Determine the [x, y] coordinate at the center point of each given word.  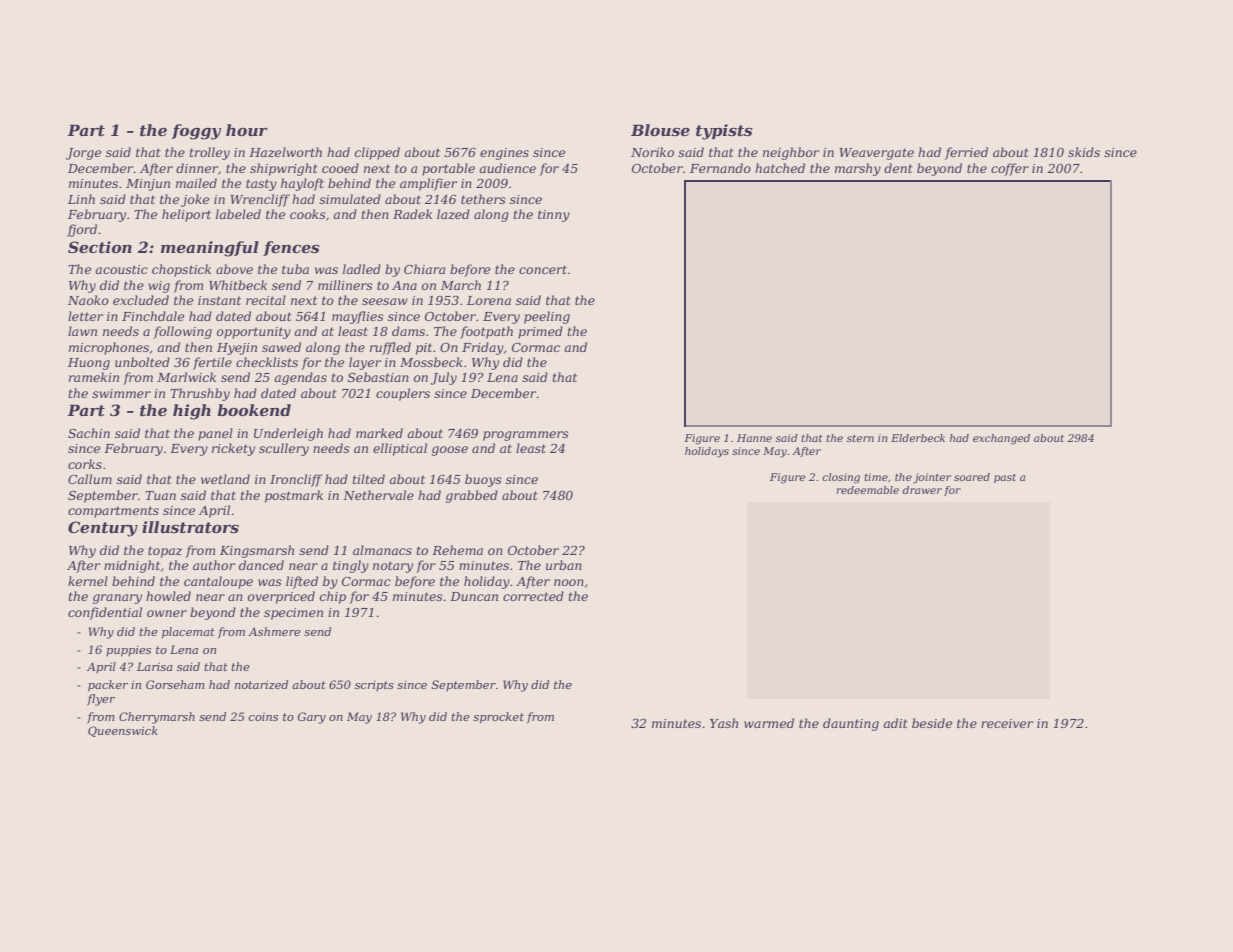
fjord [82, 230]
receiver [1007, 723]
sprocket [498, 718]
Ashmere [274, 631]
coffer [1010, 169]
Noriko [652, 152]
